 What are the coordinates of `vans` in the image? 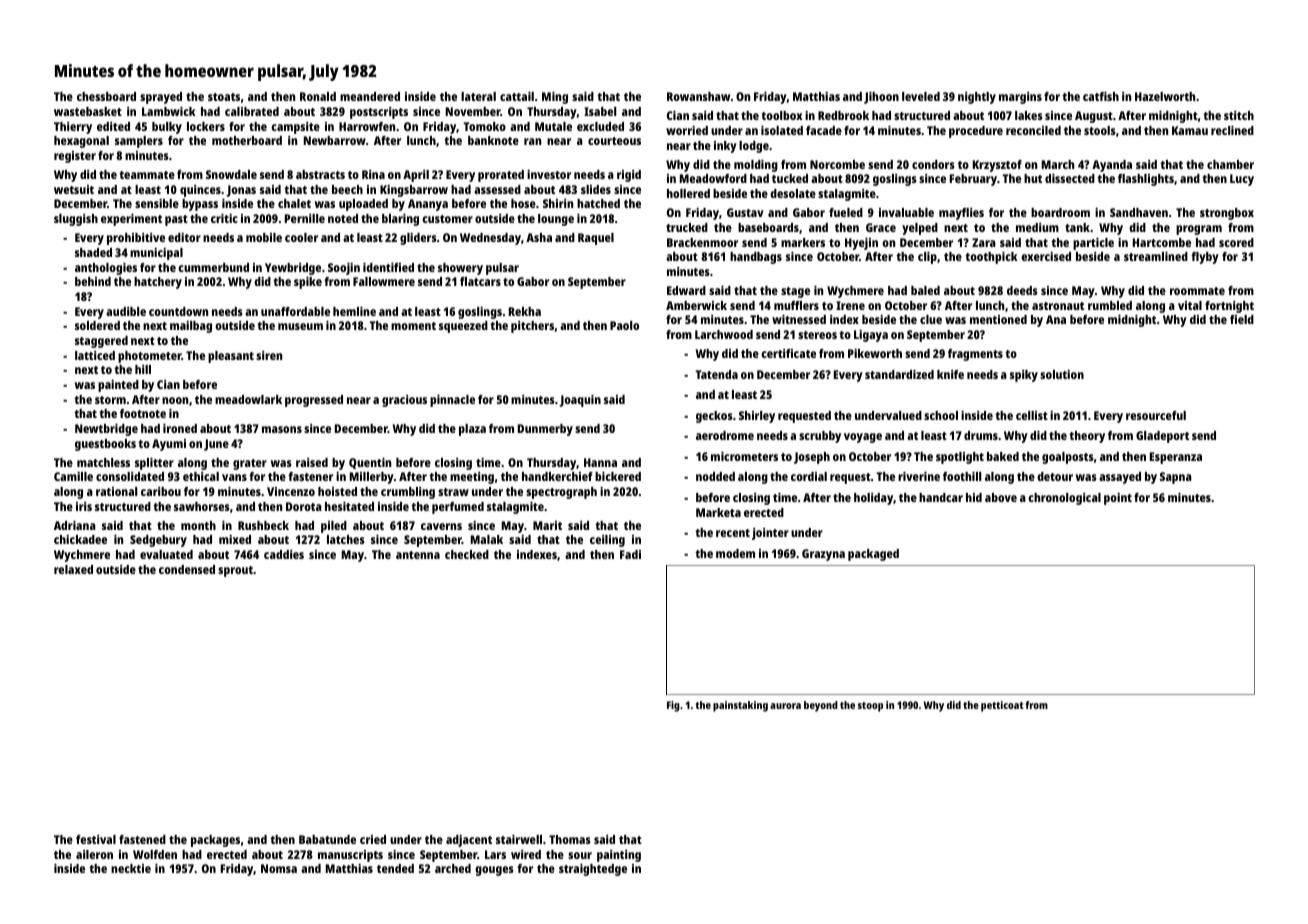 It's located at (234, 477).
